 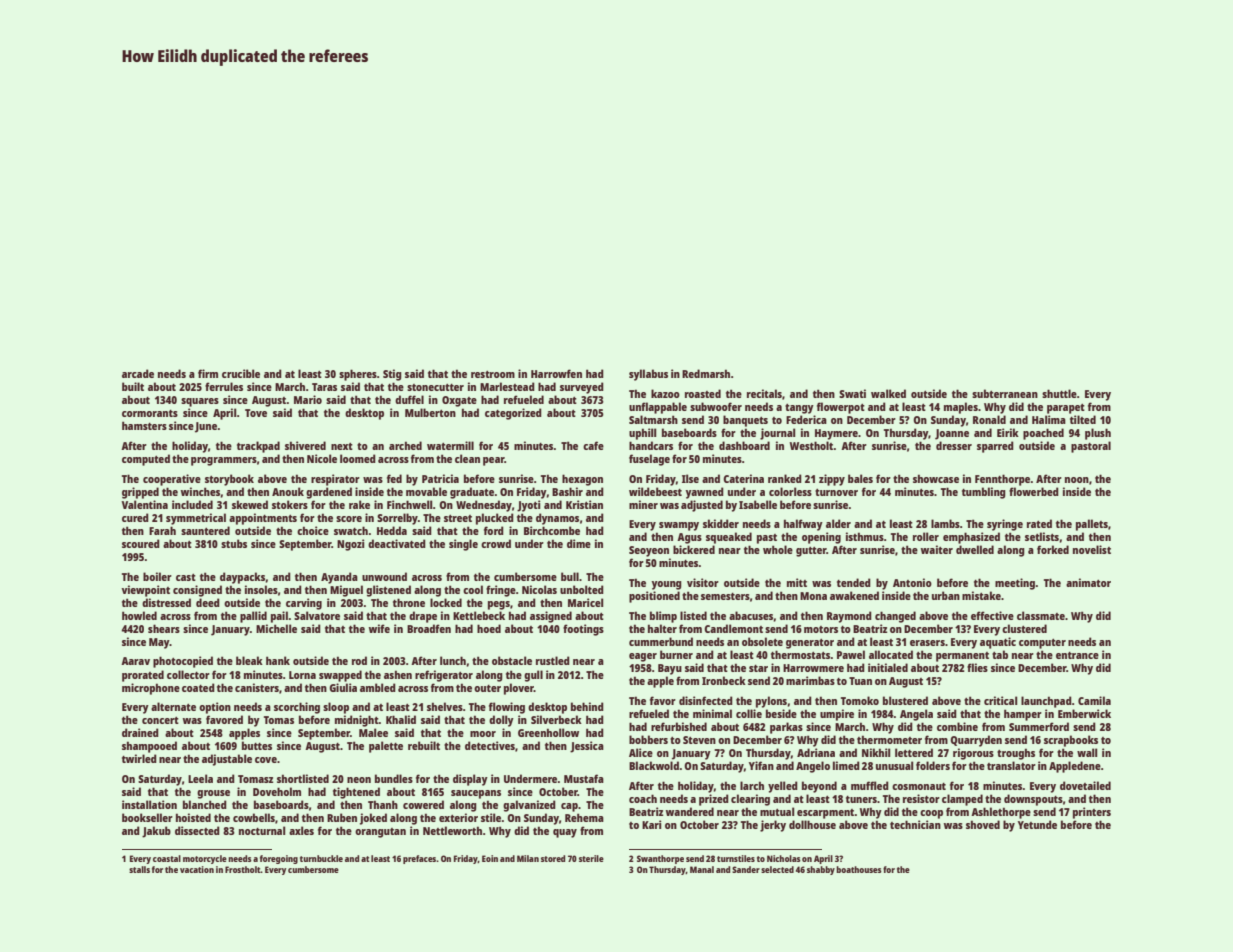 I want to click on flowerbed, so click(x=1034, y=491).
